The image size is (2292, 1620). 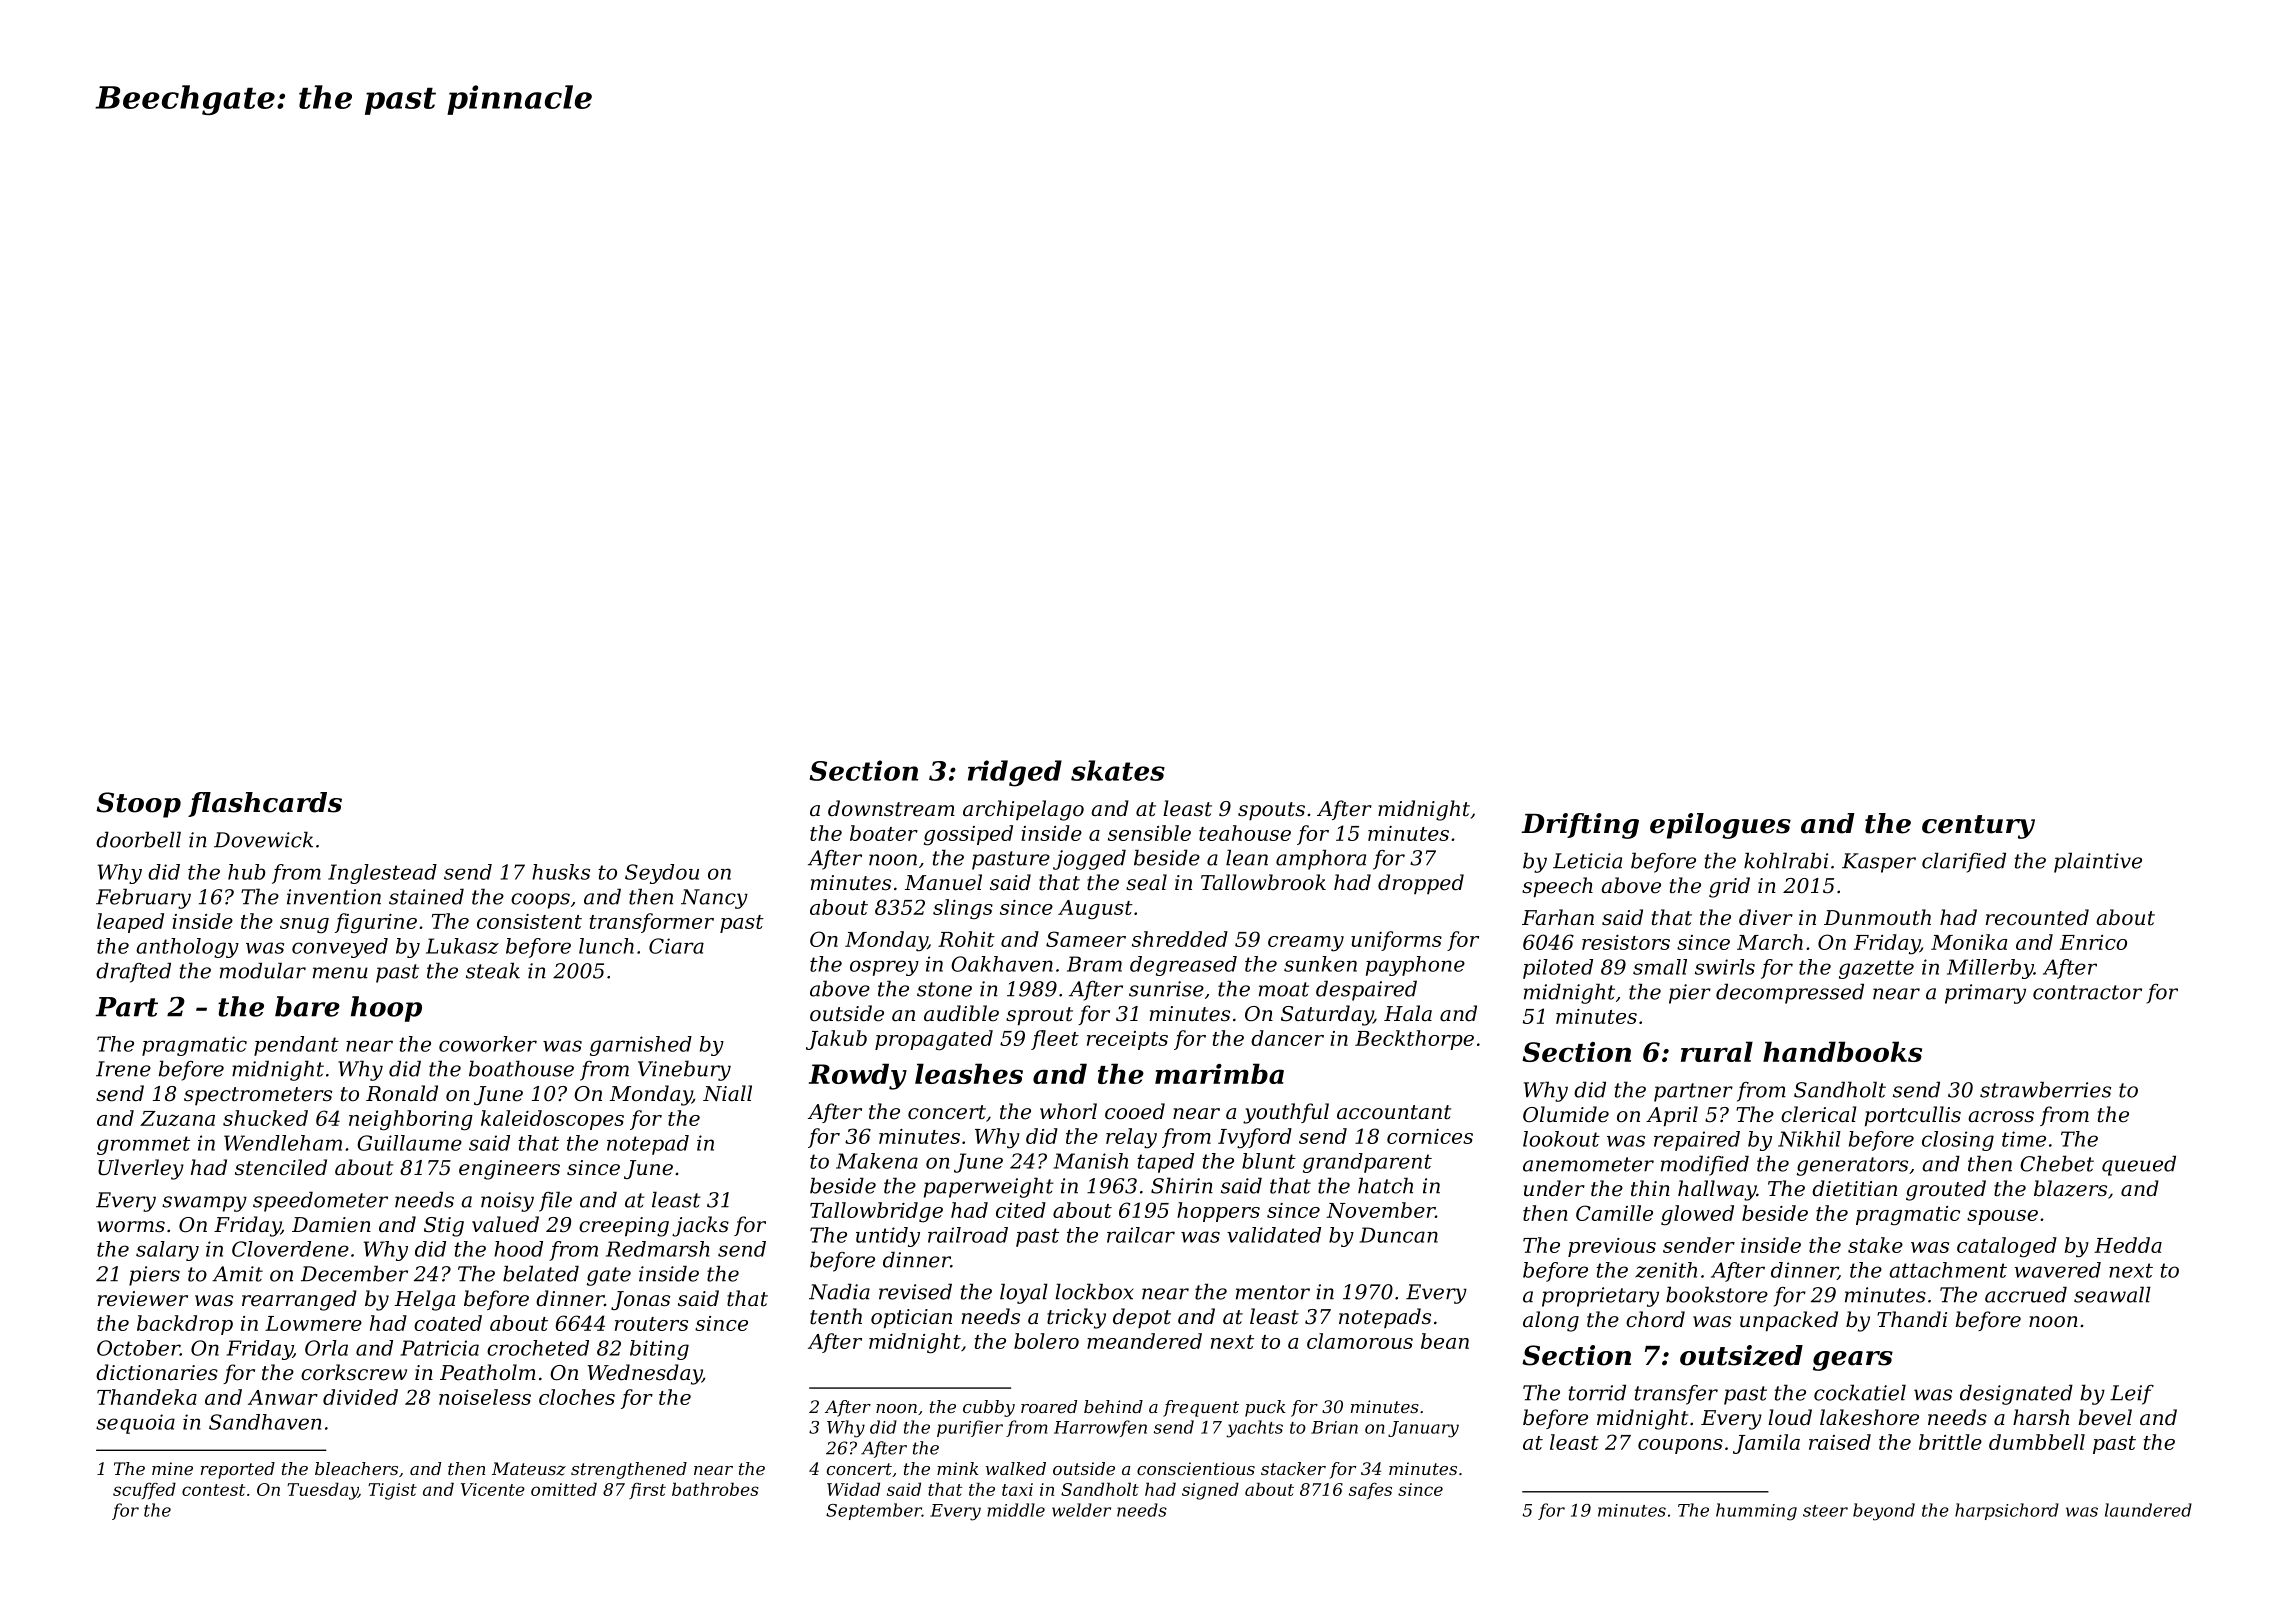 I want to click on handbooks, so click(x=1842, y=1051).
